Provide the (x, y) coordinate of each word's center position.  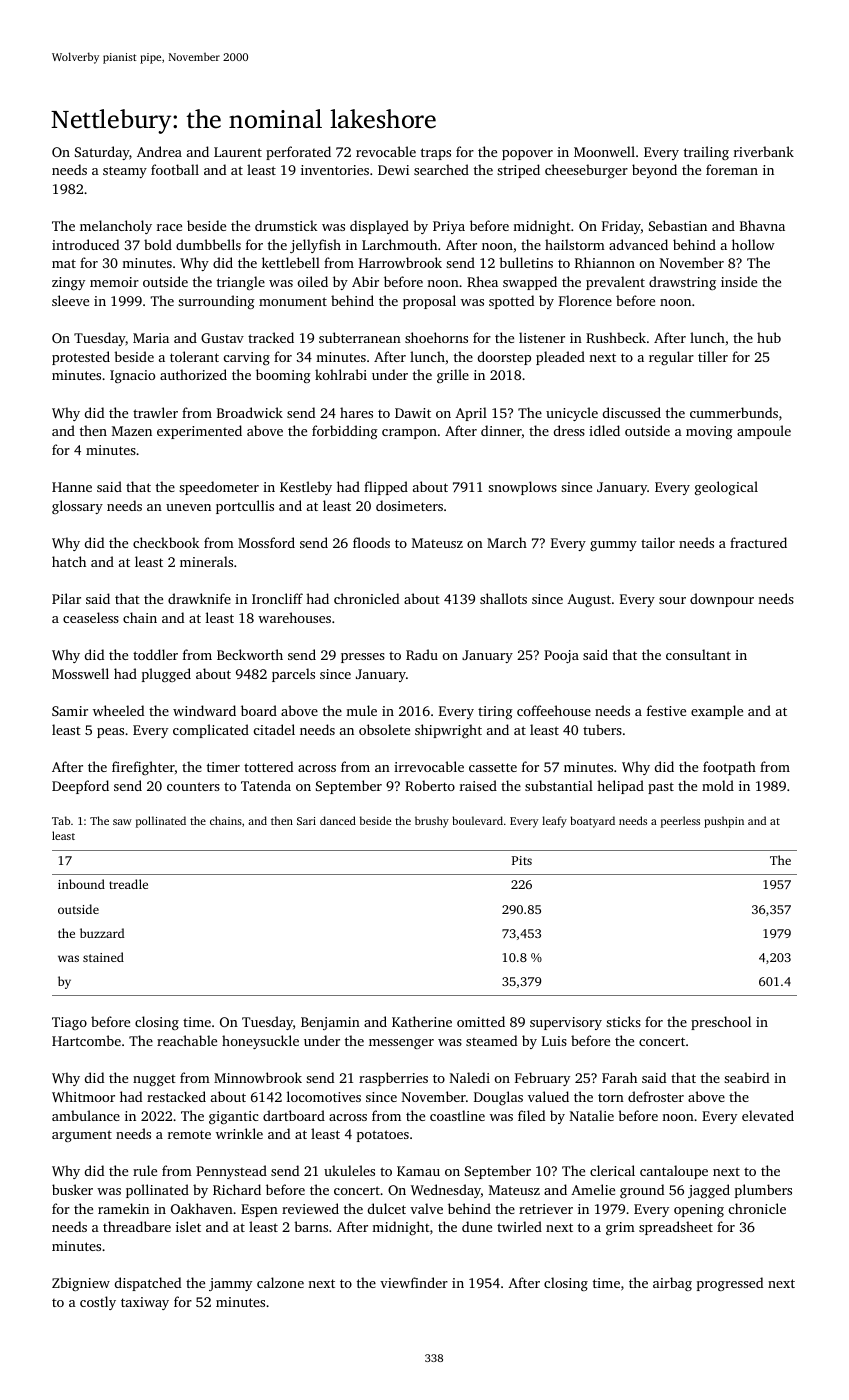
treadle (128, 884)
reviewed (310, 1208)
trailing (706, 153)
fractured (758, 542)
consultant (698, 654)
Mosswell (80, 673)
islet (188, 1226)
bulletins (526, 262)
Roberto (430, 785)
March (507, 542)
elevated (768, 1115)
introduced (85, 244)
